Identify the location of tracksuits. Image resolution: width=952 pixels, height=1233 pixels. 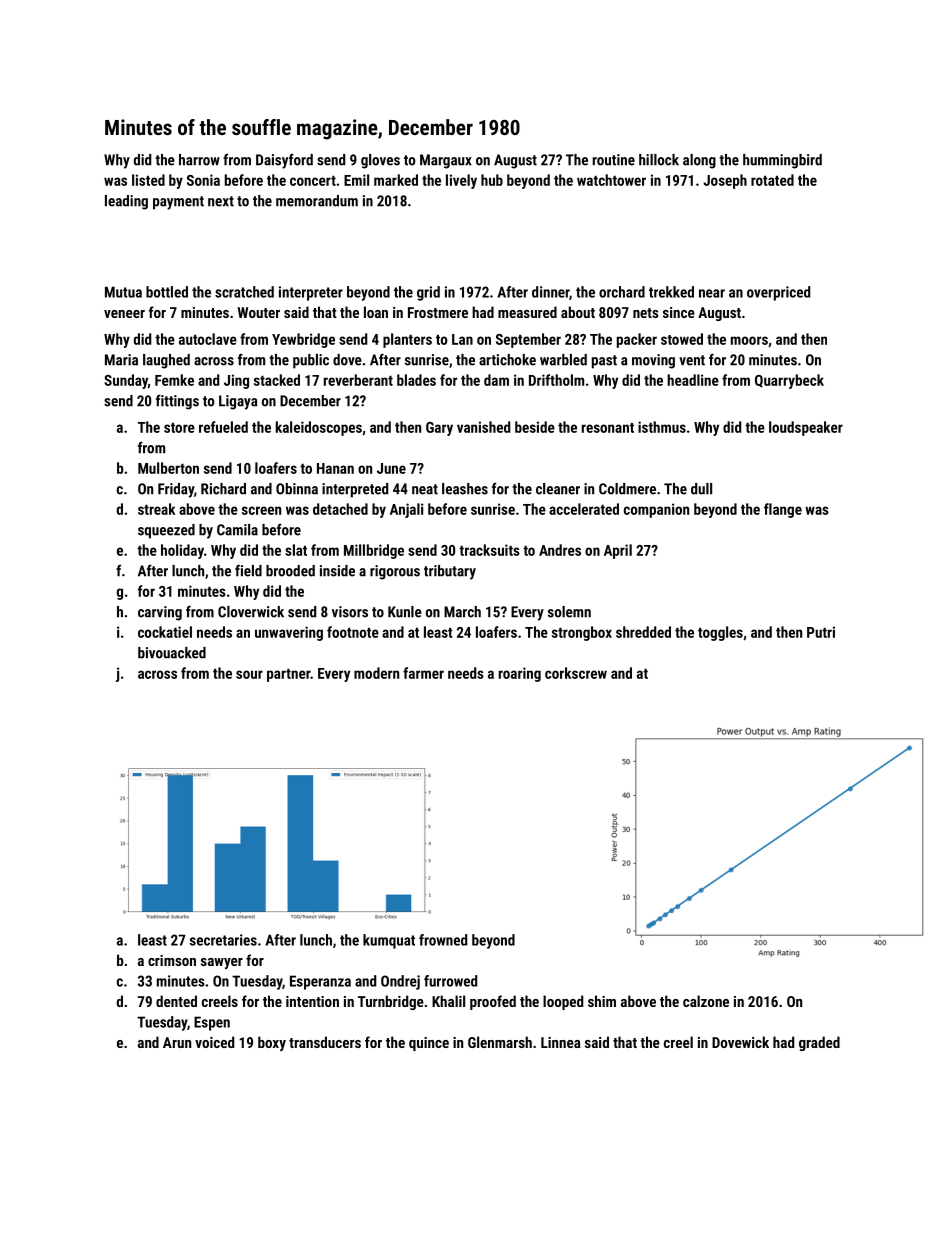
(489, 550).
